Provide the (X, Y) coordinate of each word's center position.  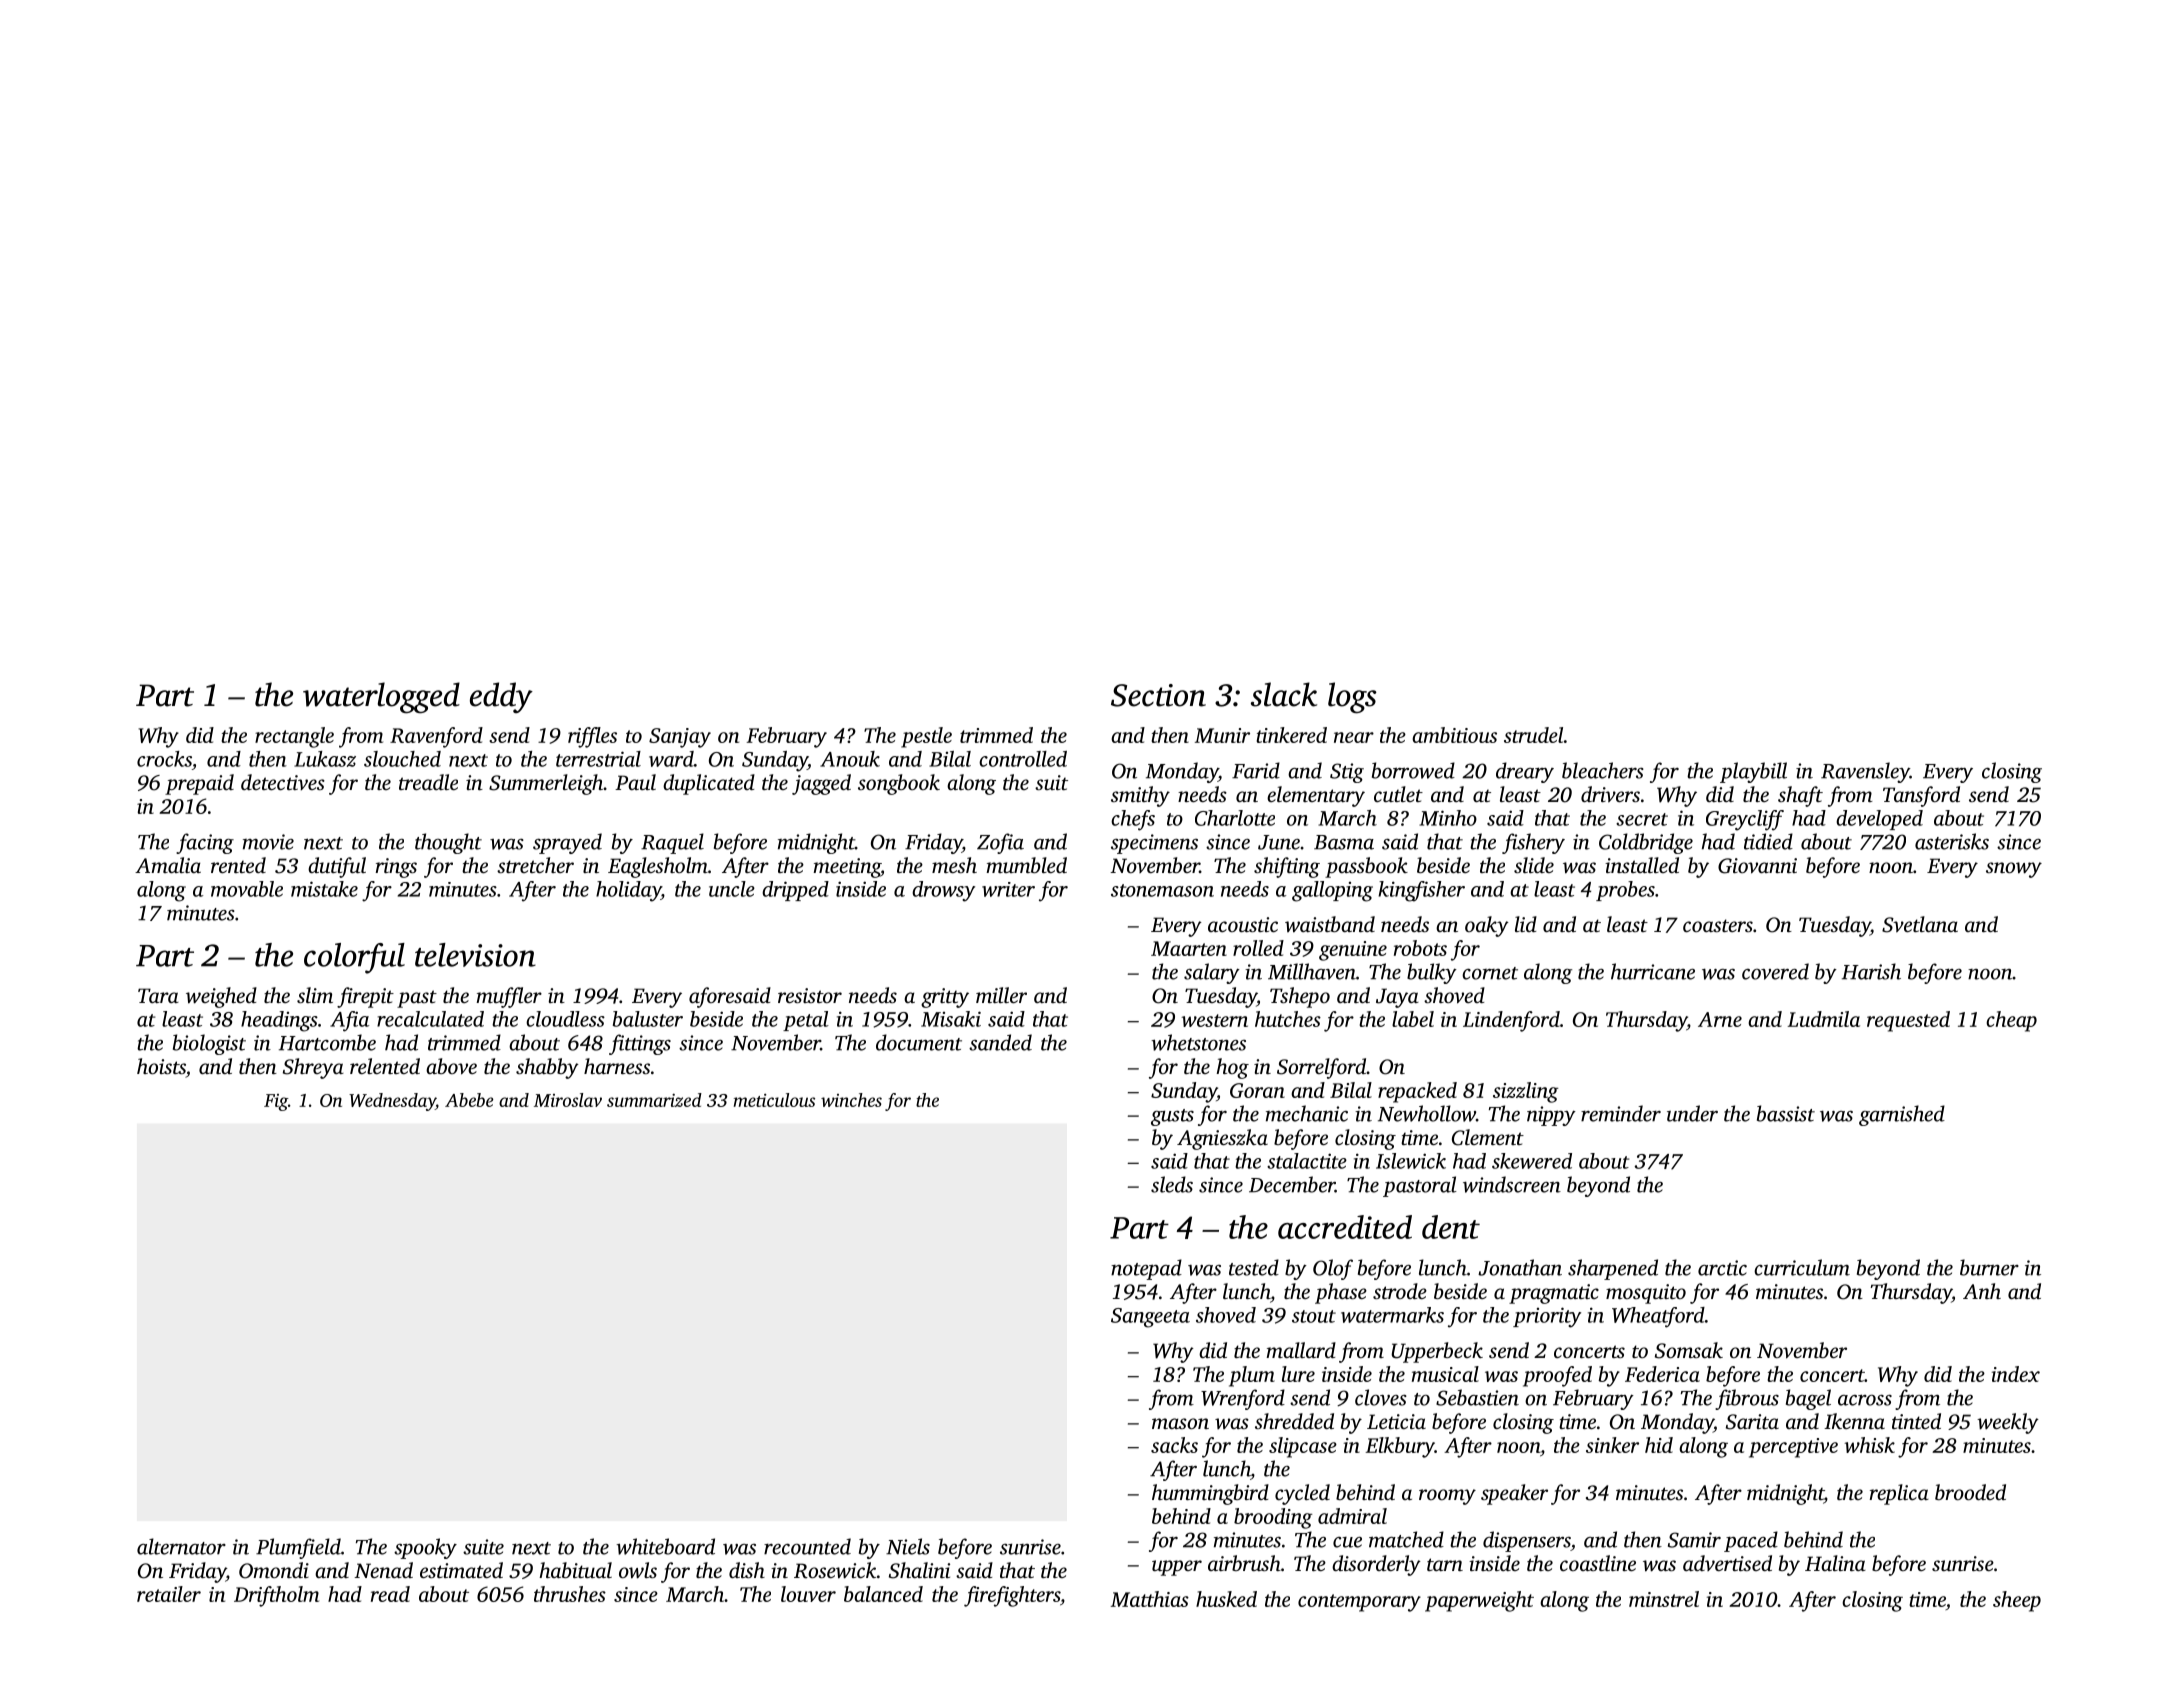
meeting (847, 868)
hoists (161, 1066)
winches (851, 1100)
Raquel (672, 843)
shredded (1294, 1421)
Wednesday (392, 1102)
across (1865, 1400)
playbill (1753, 772)
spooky (425, 1548)
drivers (1610, 794)
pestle (926, 737)
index (2016, 1374)
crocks (164, 759)
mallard (1301, 1350)
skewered (1532, 1161)
